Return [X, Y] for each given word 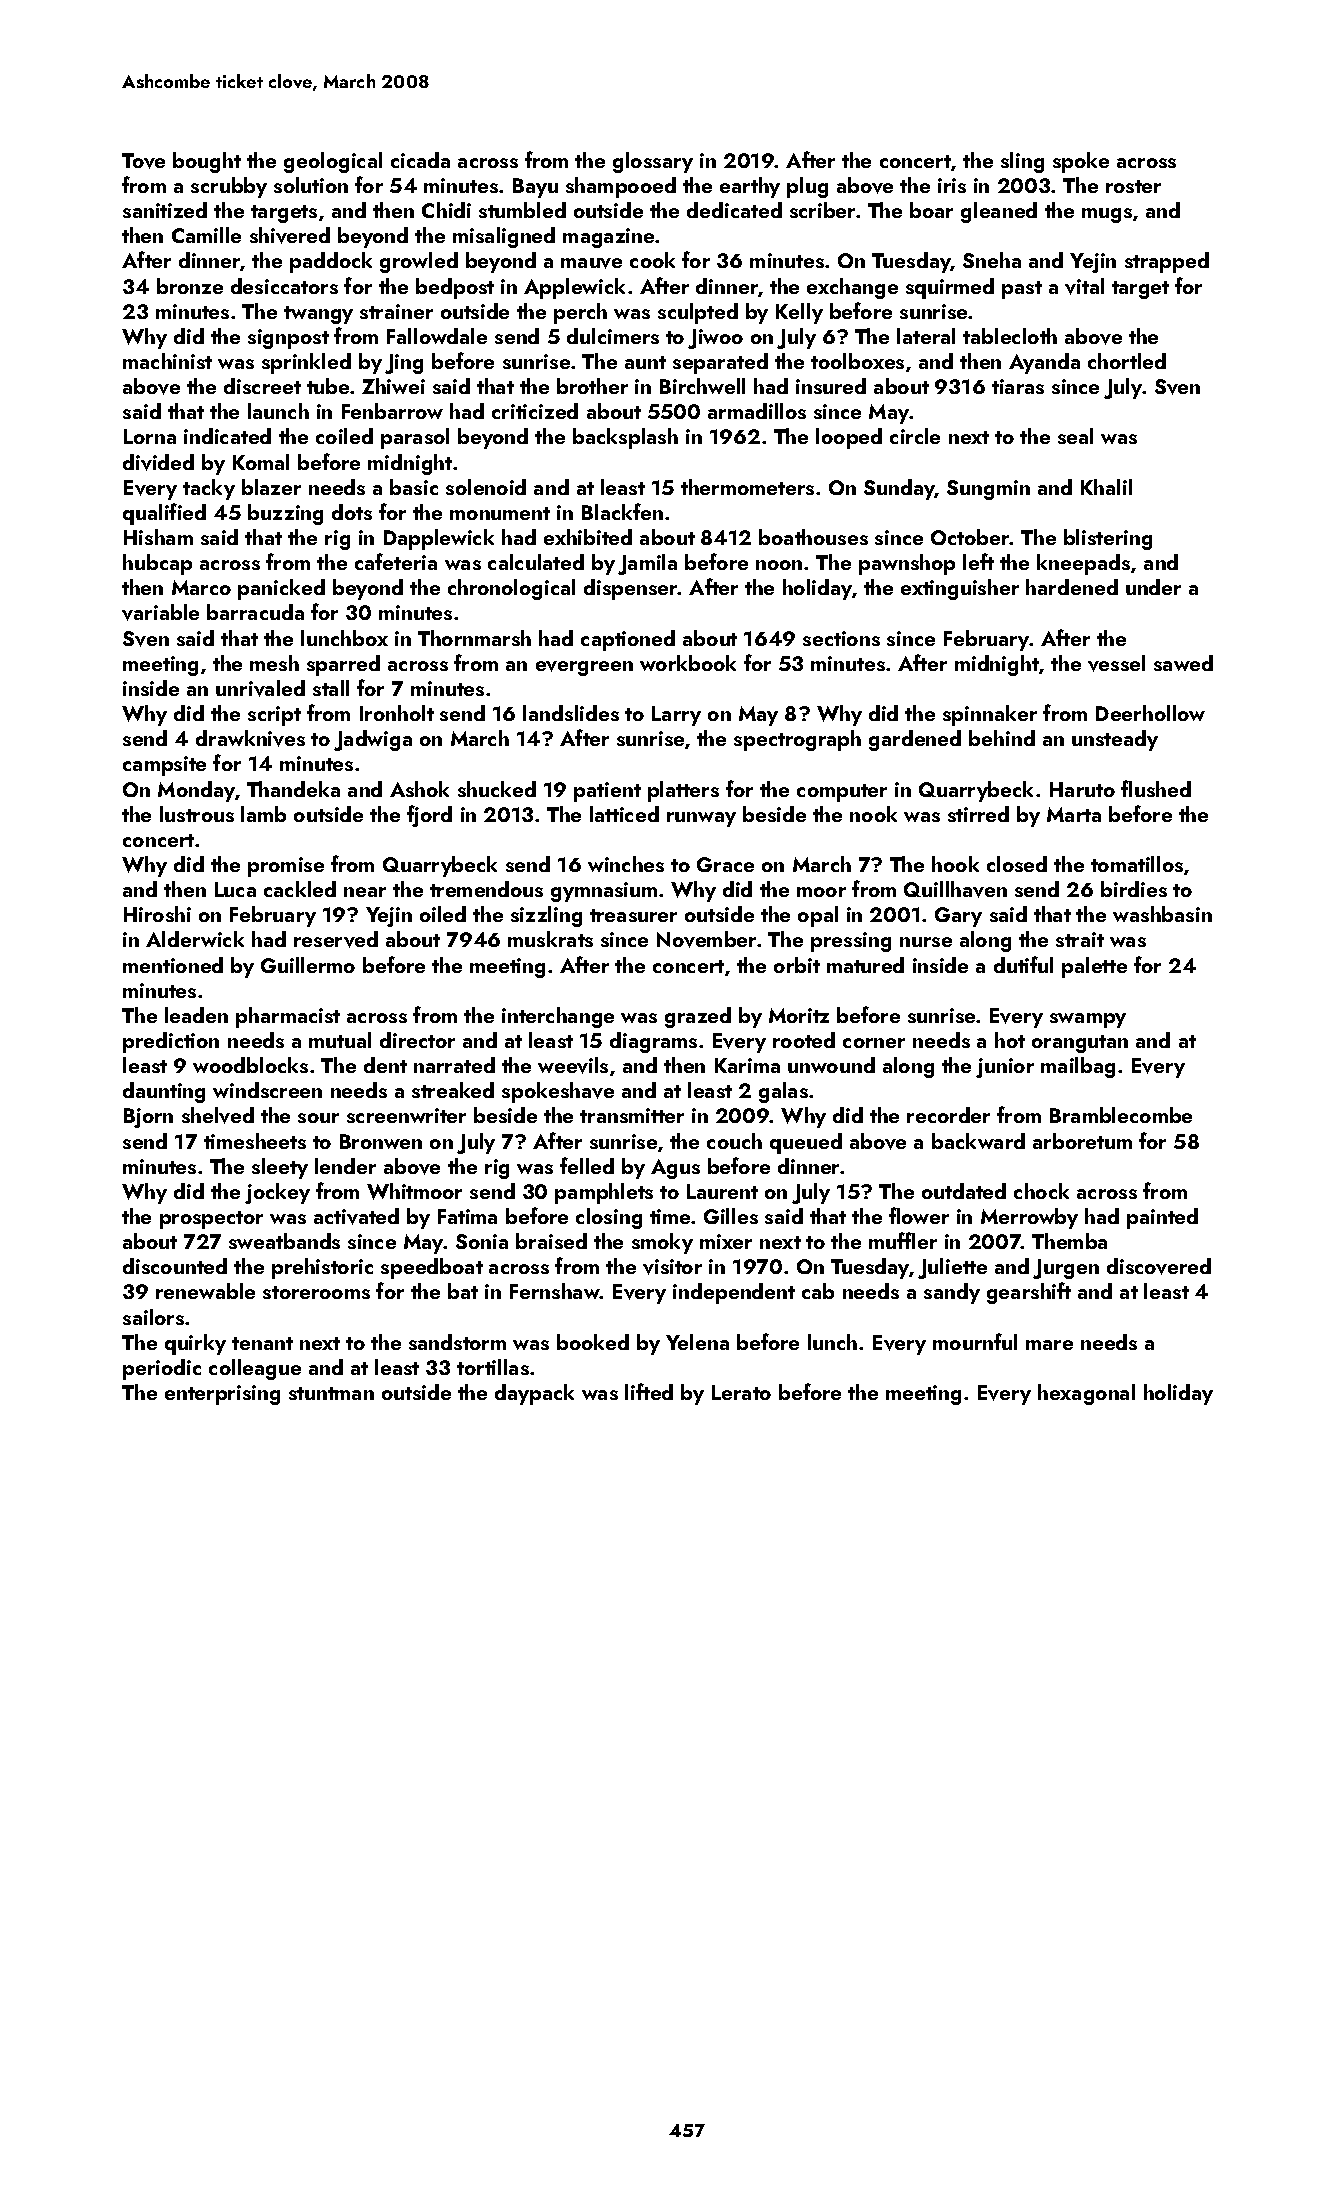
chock [1041, 1191]
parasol [415, 438]
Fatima [467, 1216]
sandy [952, 1293]
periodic [162, 1369]
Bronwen [381, 1141]
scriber [822, 210]
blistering [1108, 539]
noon [779, 565]
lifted [649, 1391]
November [706, 939]
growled [419, 262]
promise [286, 867]
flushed [1156, 788]
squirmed [950, 288]
